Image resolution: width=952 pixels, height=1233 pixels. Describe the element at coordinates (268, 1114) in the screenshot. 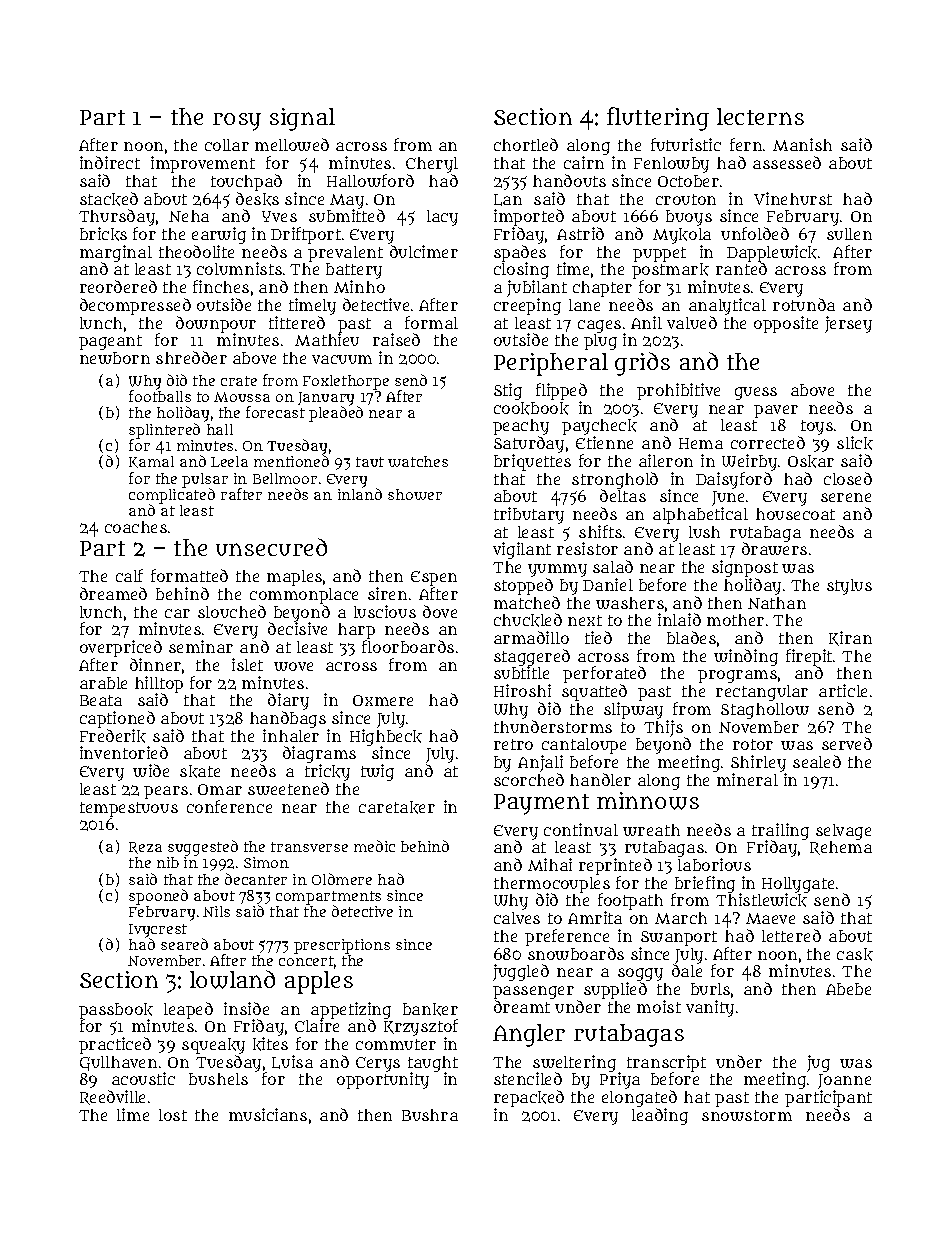

I see `musicians` at that location.
